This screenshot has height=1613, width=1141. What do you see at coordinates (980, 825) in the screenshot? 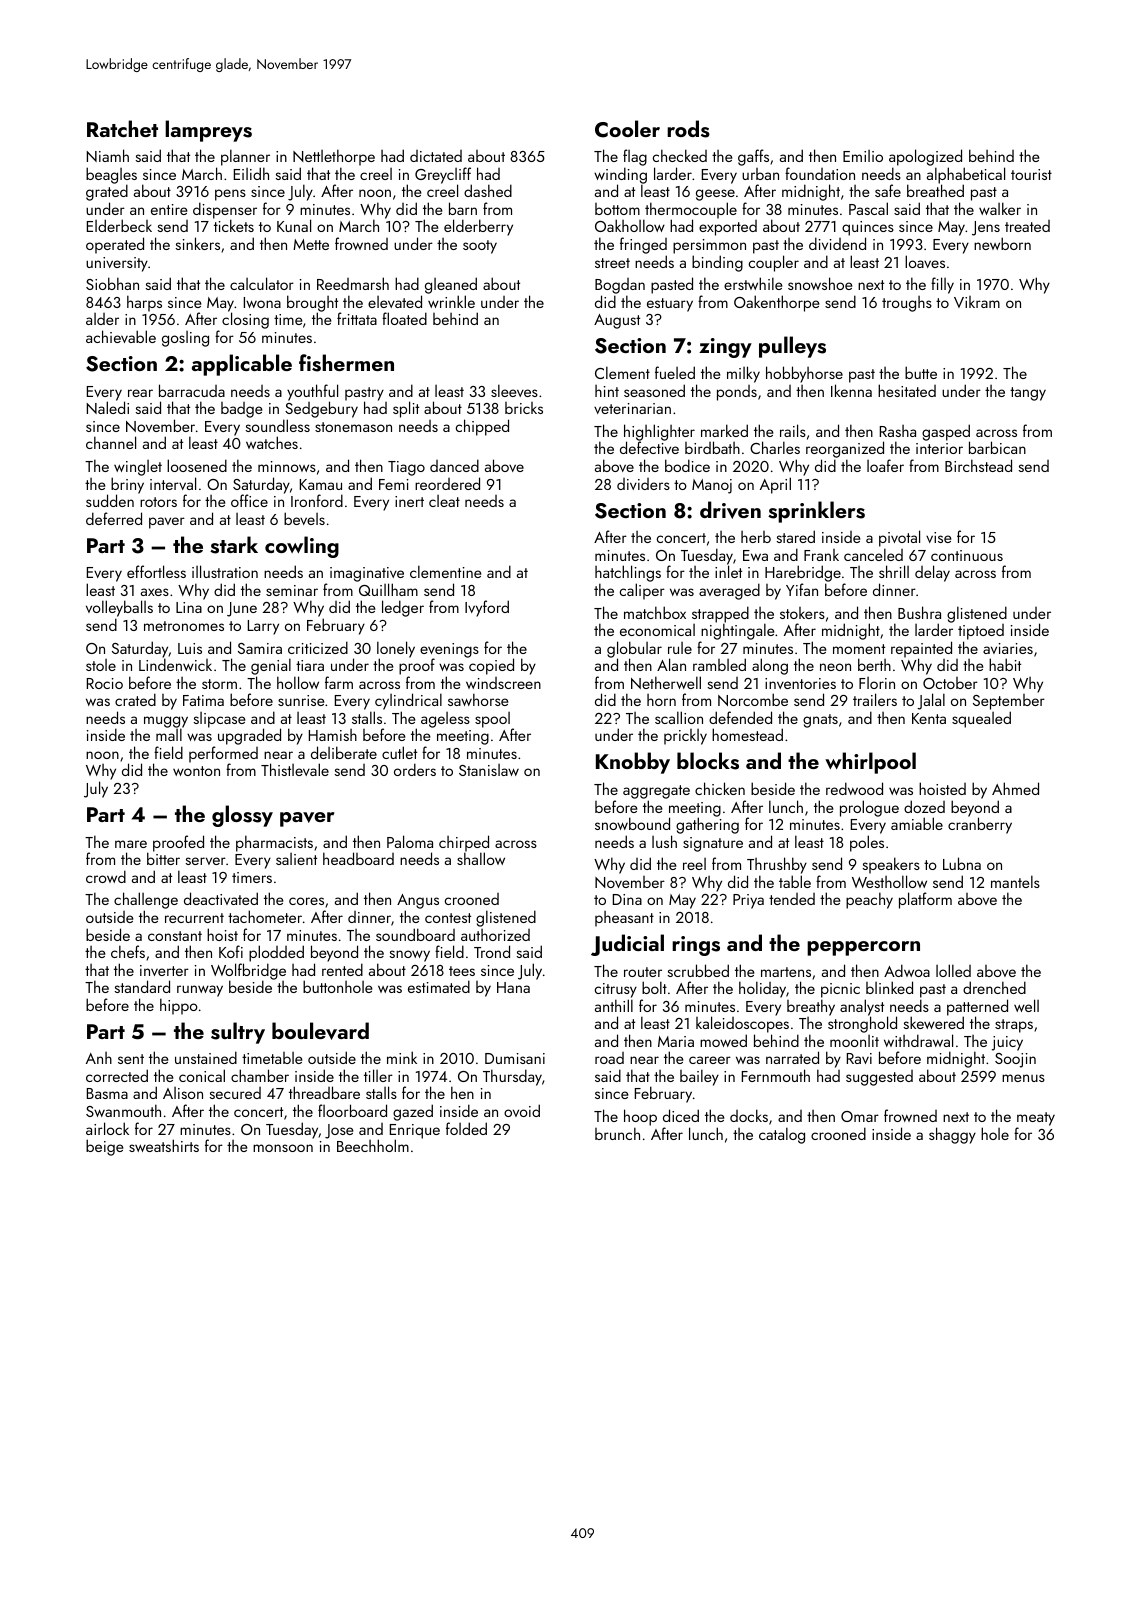
I see `cranberry` at bounding box center [980, 825].
